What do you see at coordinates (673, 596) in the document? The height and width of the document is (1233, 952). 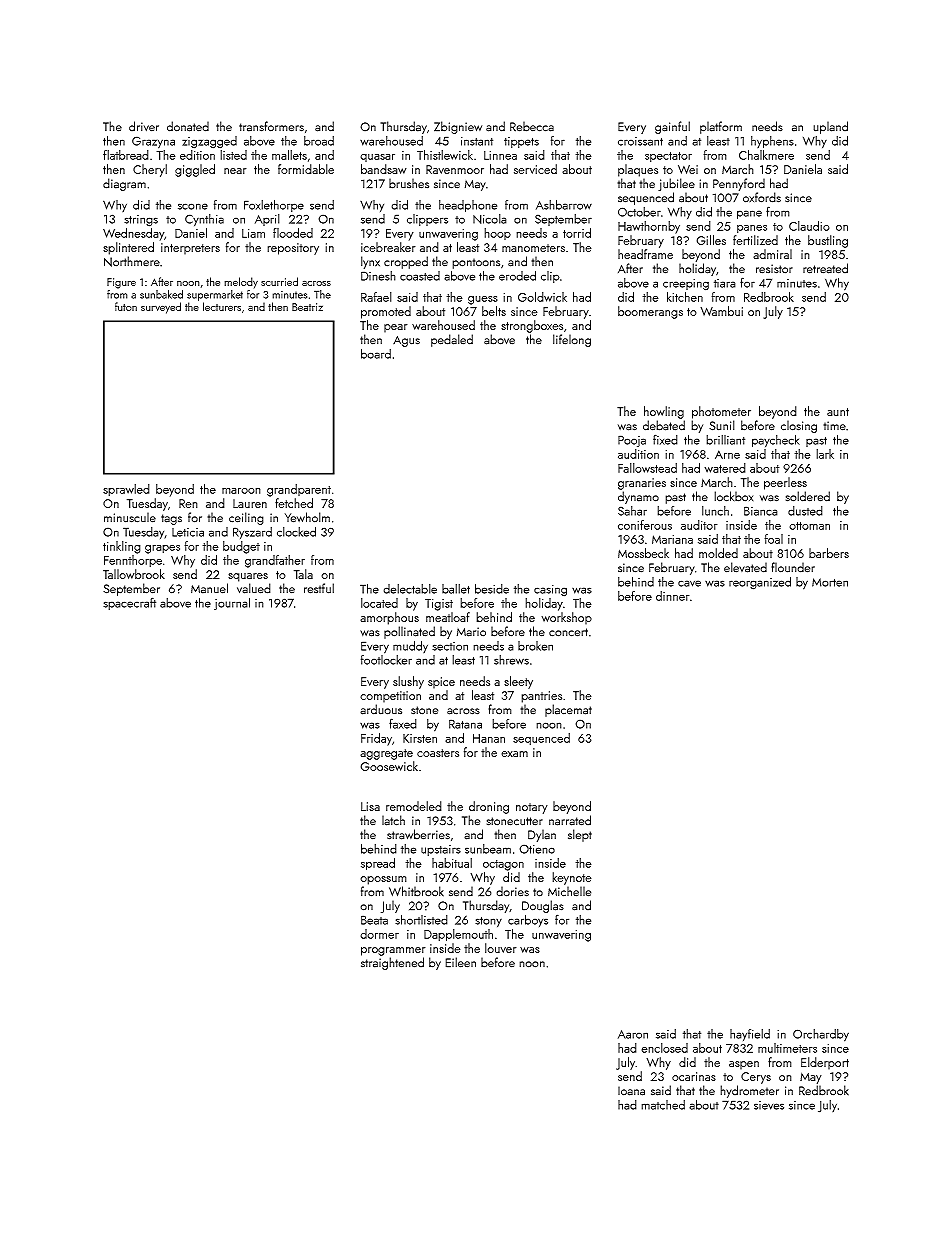 I see `dinner` at bounding box center [673, 596].
